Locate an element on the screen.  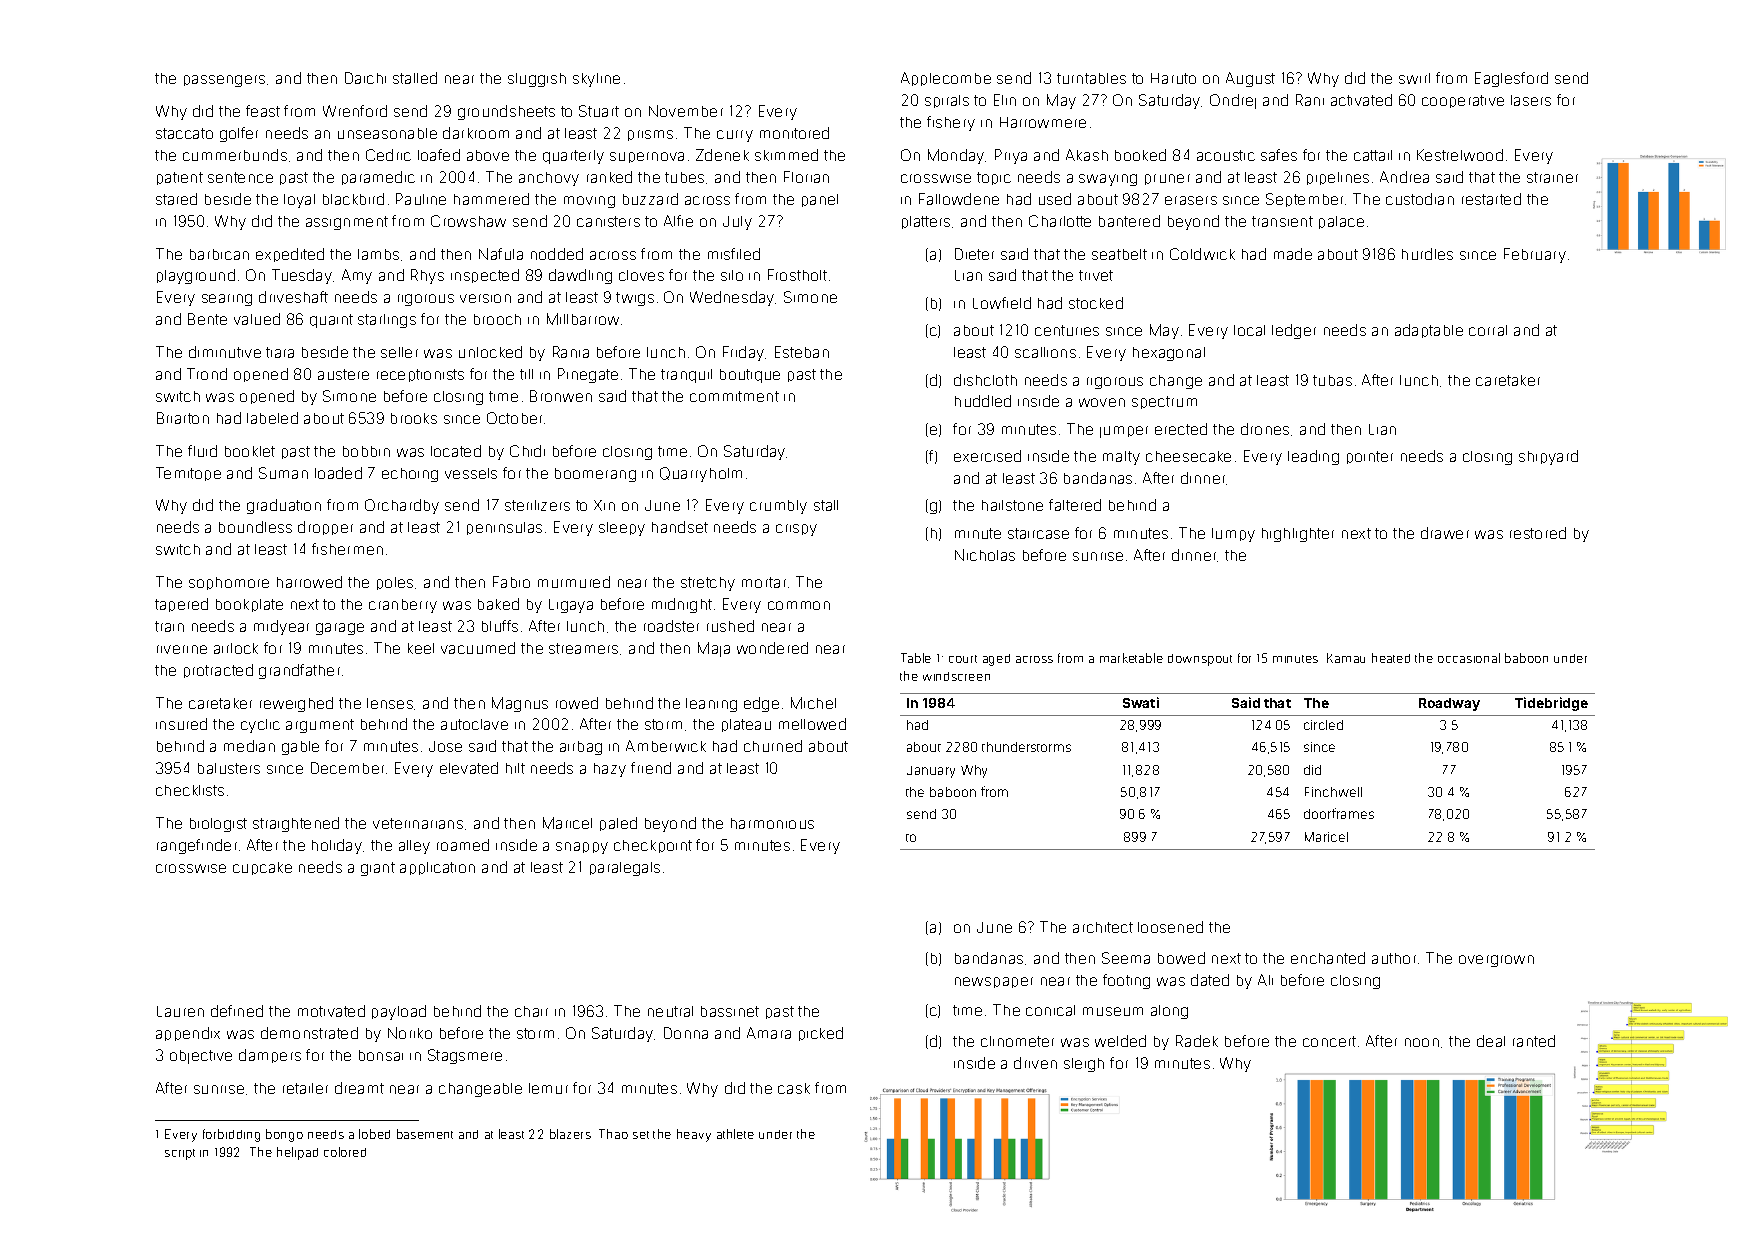
Daichi is located at coordinates (365, 78).
